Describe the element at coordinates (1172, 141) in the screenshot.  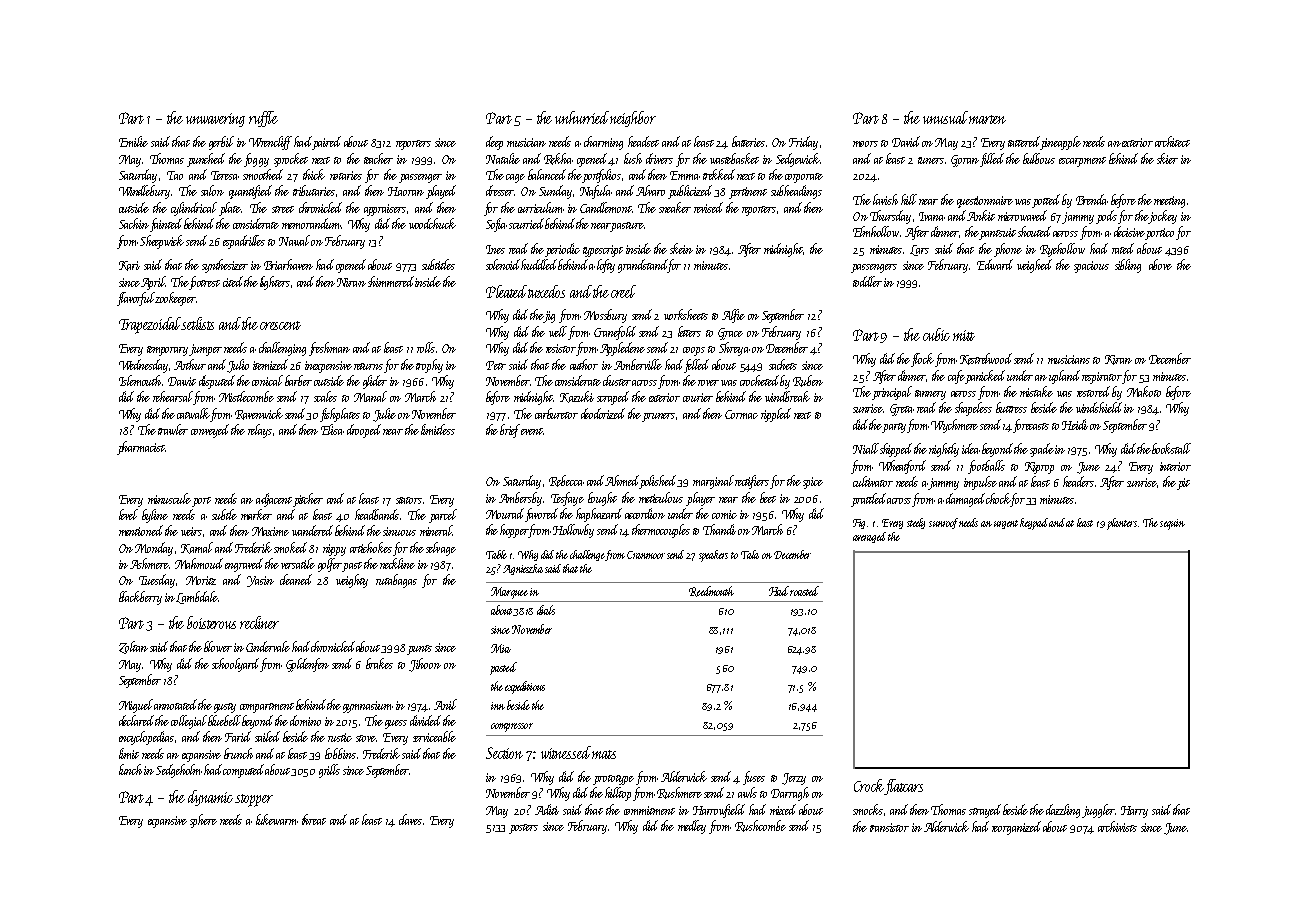
I see `architect` at that location.
